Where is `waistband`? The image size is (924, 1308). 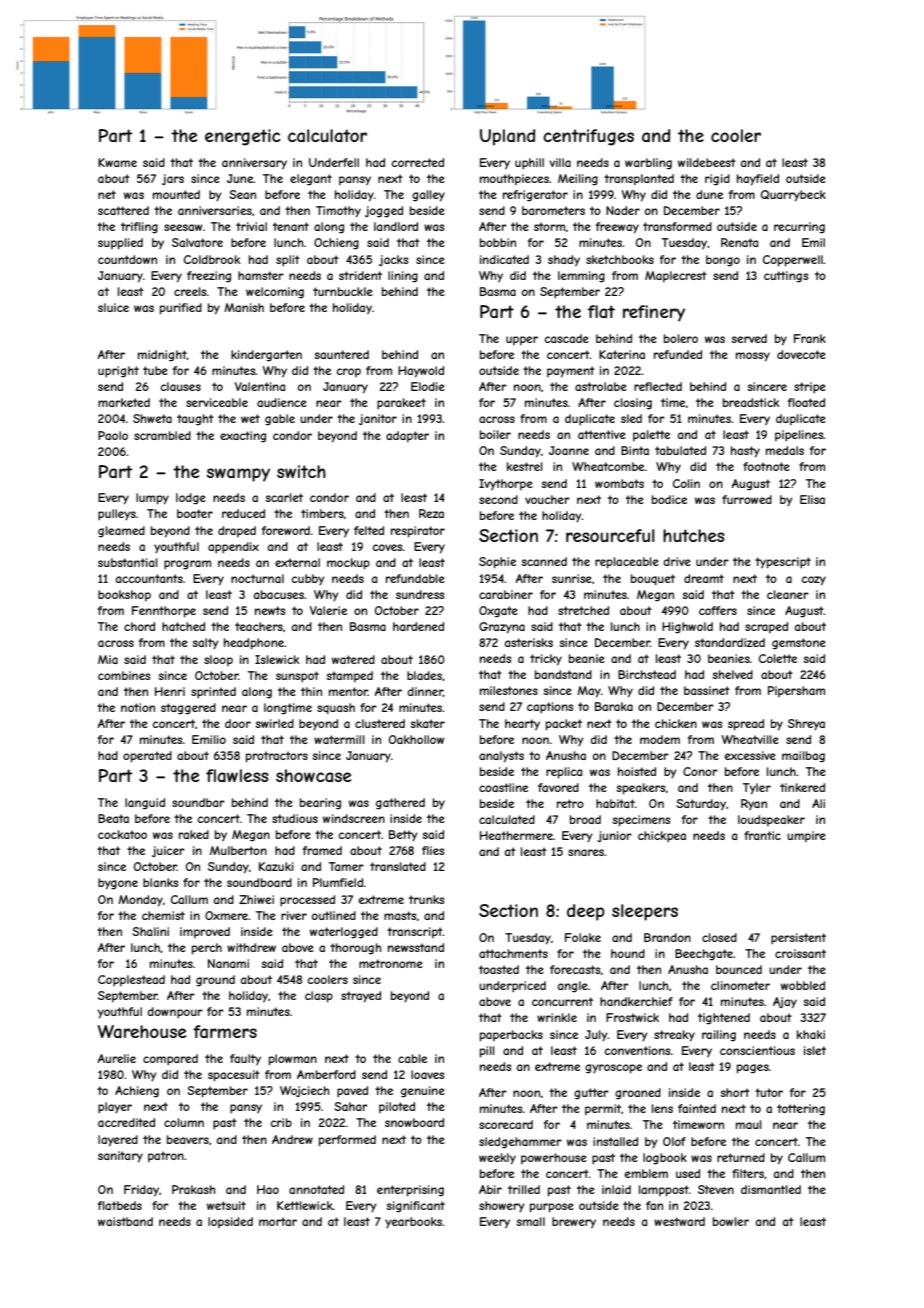 waistband is located at coordinates (125, 1221).
